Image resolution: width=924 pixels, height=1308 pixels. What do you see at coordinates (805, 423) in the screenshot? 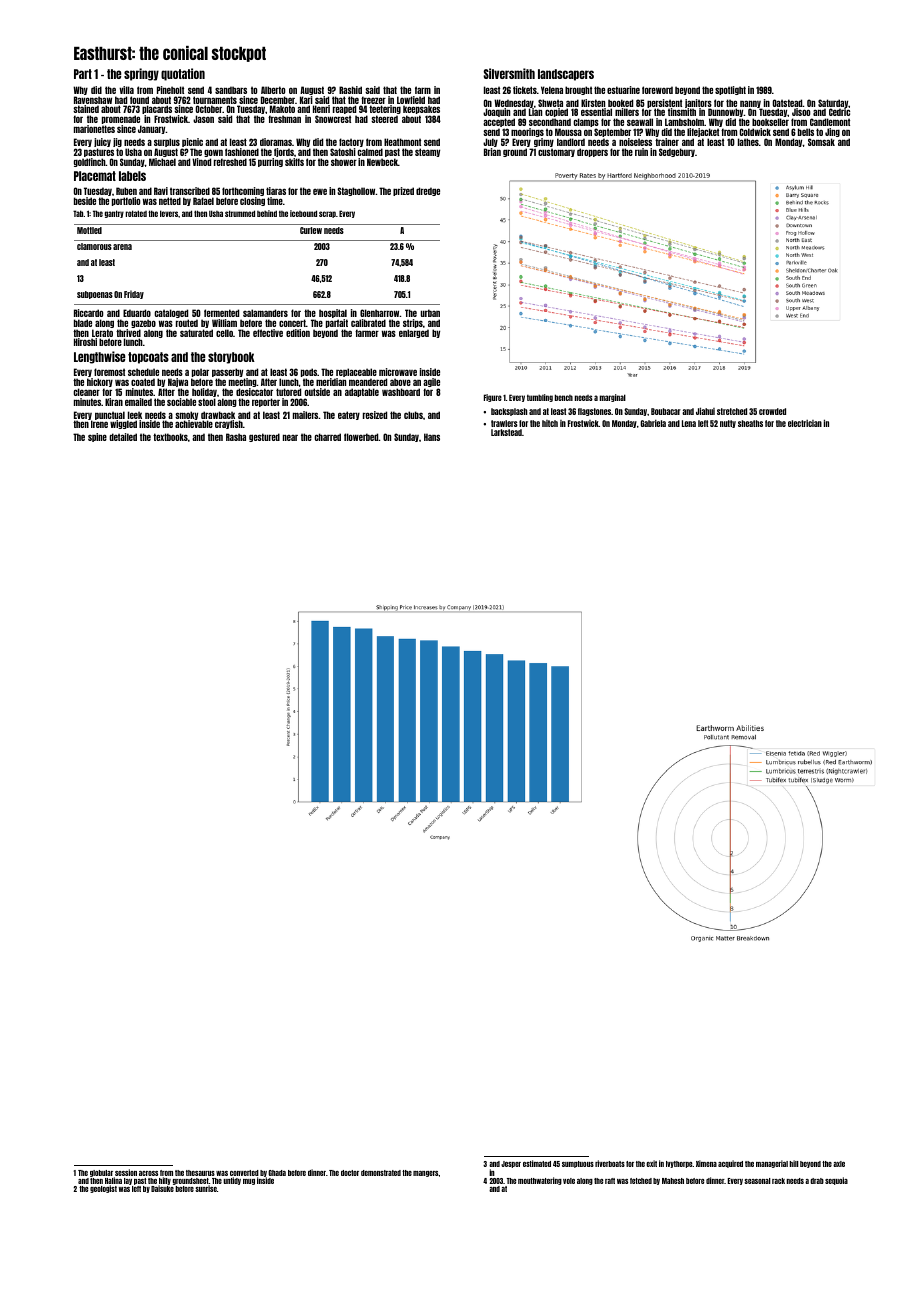
I see `electrician` at bounding box center [805, 423].
